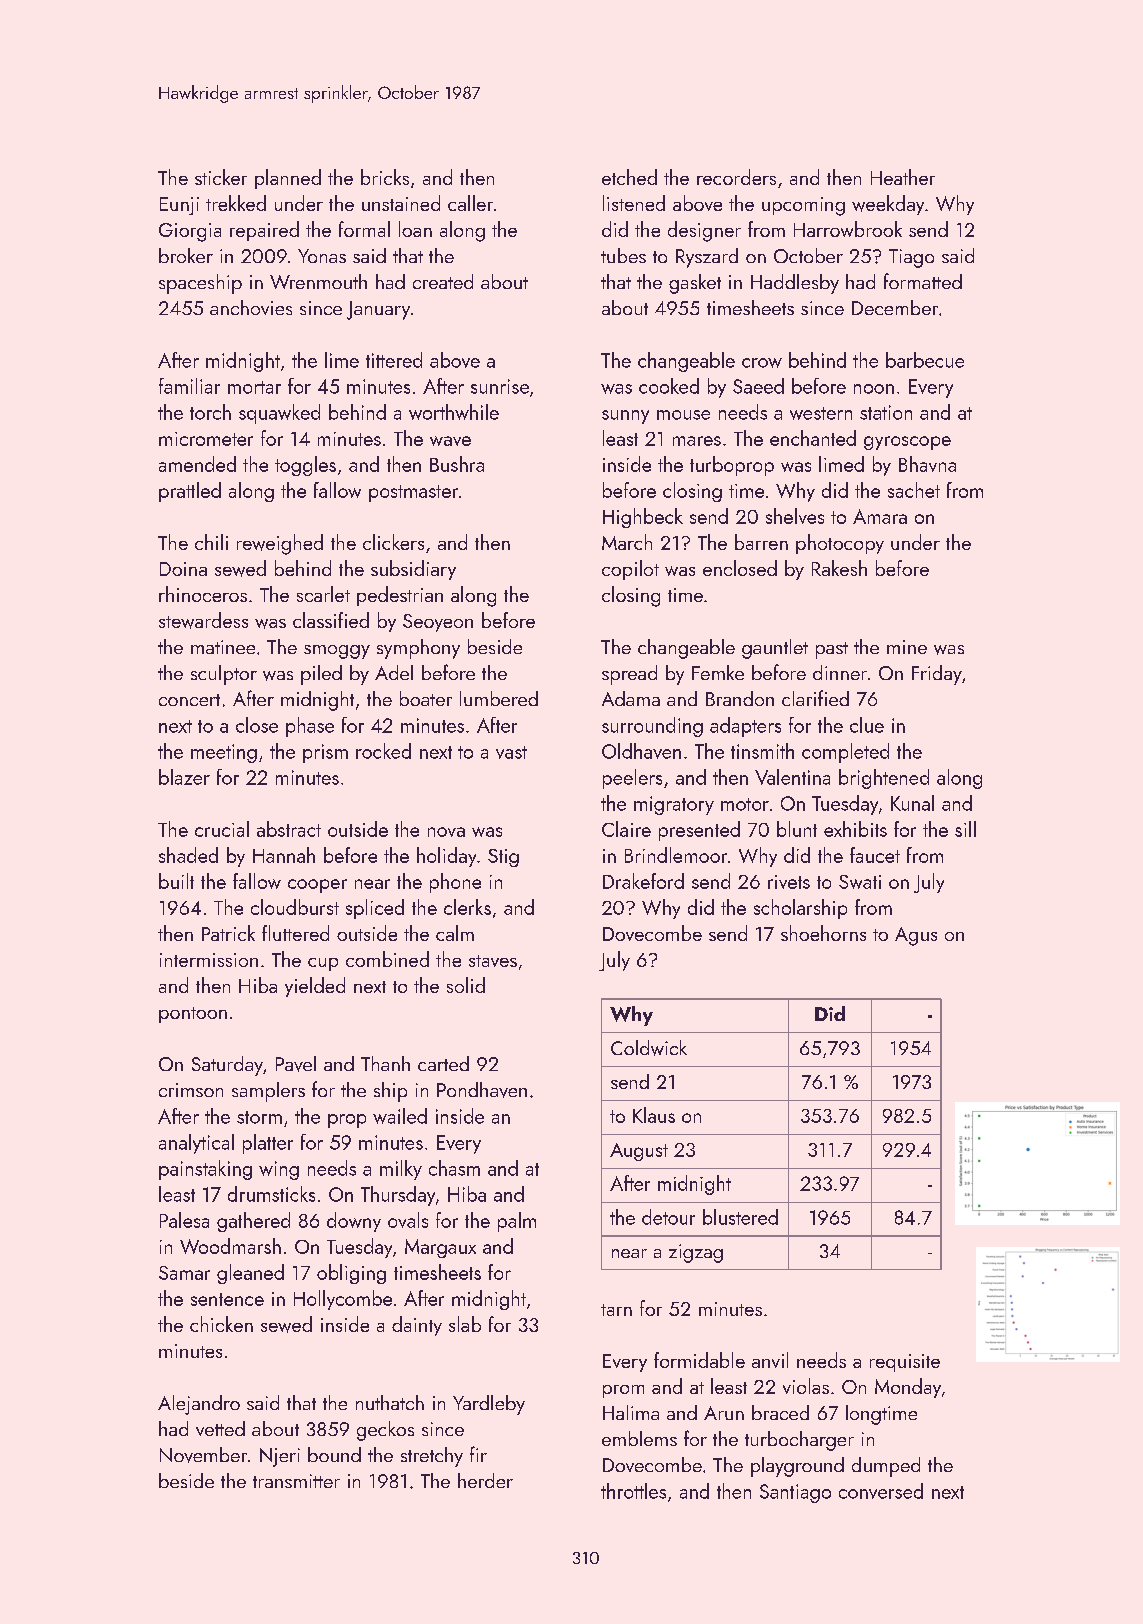 The image size is (1143, 1624). What do you see at coordinates (903, 177) in the page?
I see `Heather` at bounding box center [903, 177].
